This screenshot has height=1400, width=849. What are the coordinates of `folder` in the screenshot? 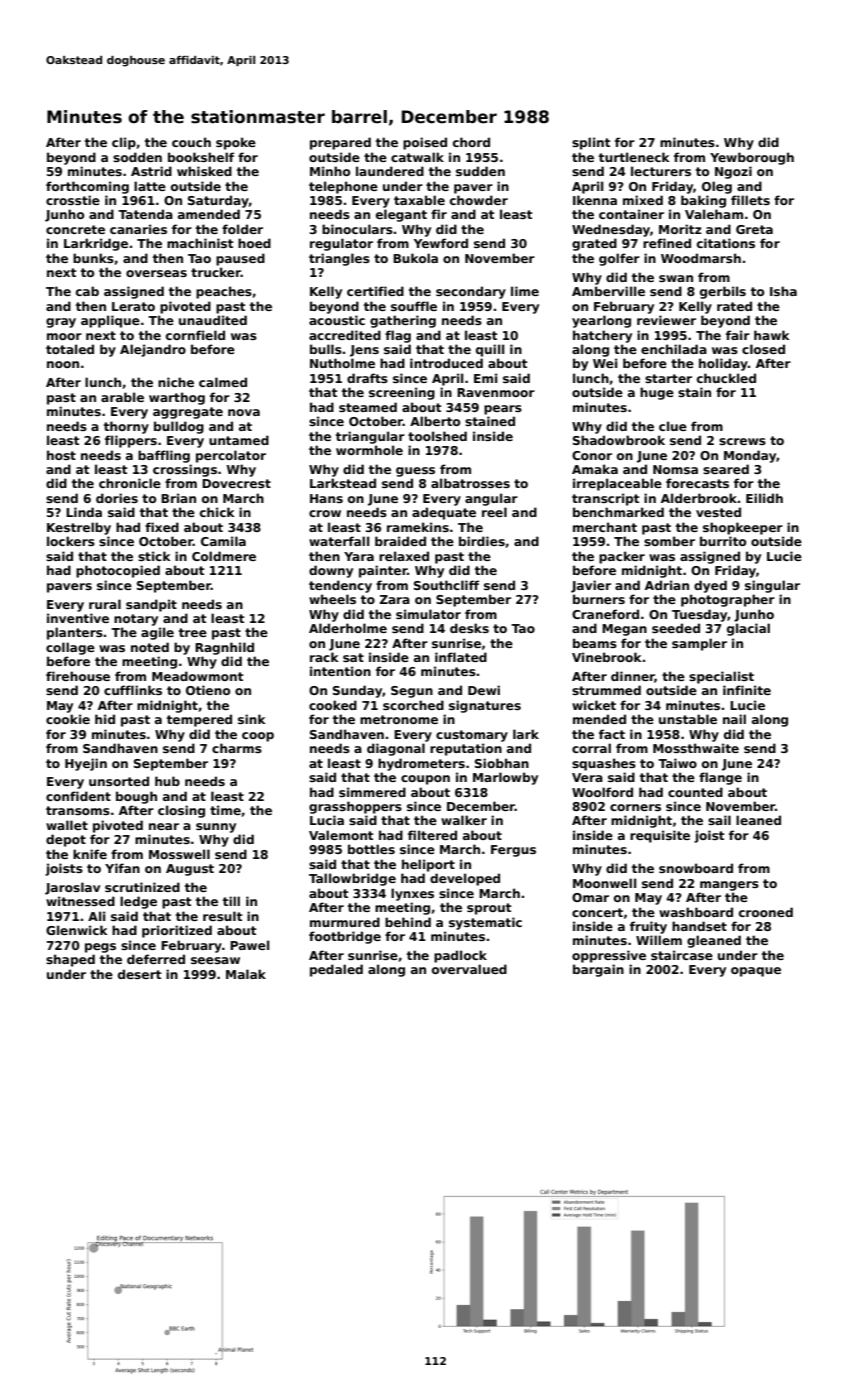 It's located at (242, 229).
